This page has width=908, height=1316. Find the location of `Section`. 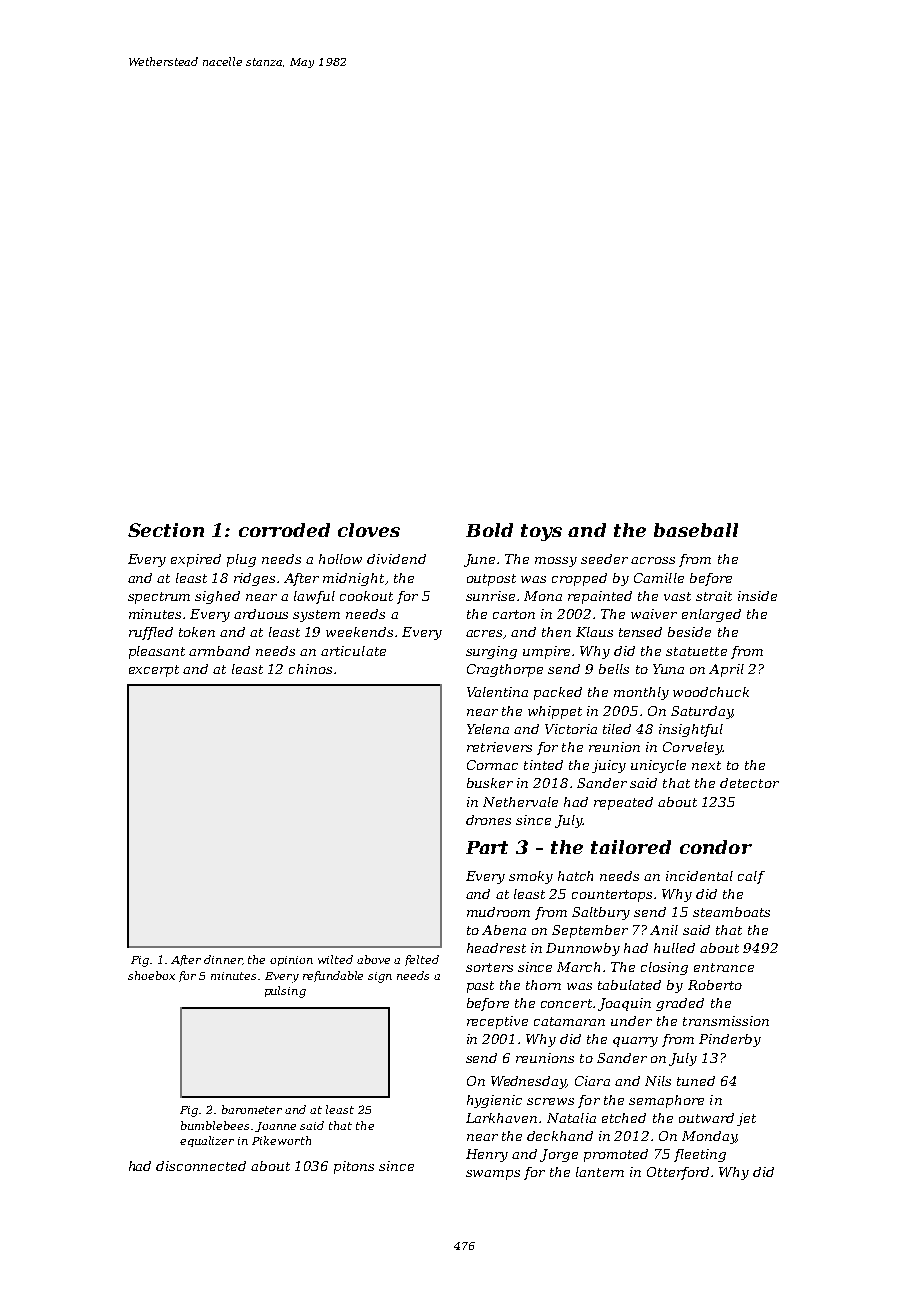

Section is located at coordinates (166, 530).
